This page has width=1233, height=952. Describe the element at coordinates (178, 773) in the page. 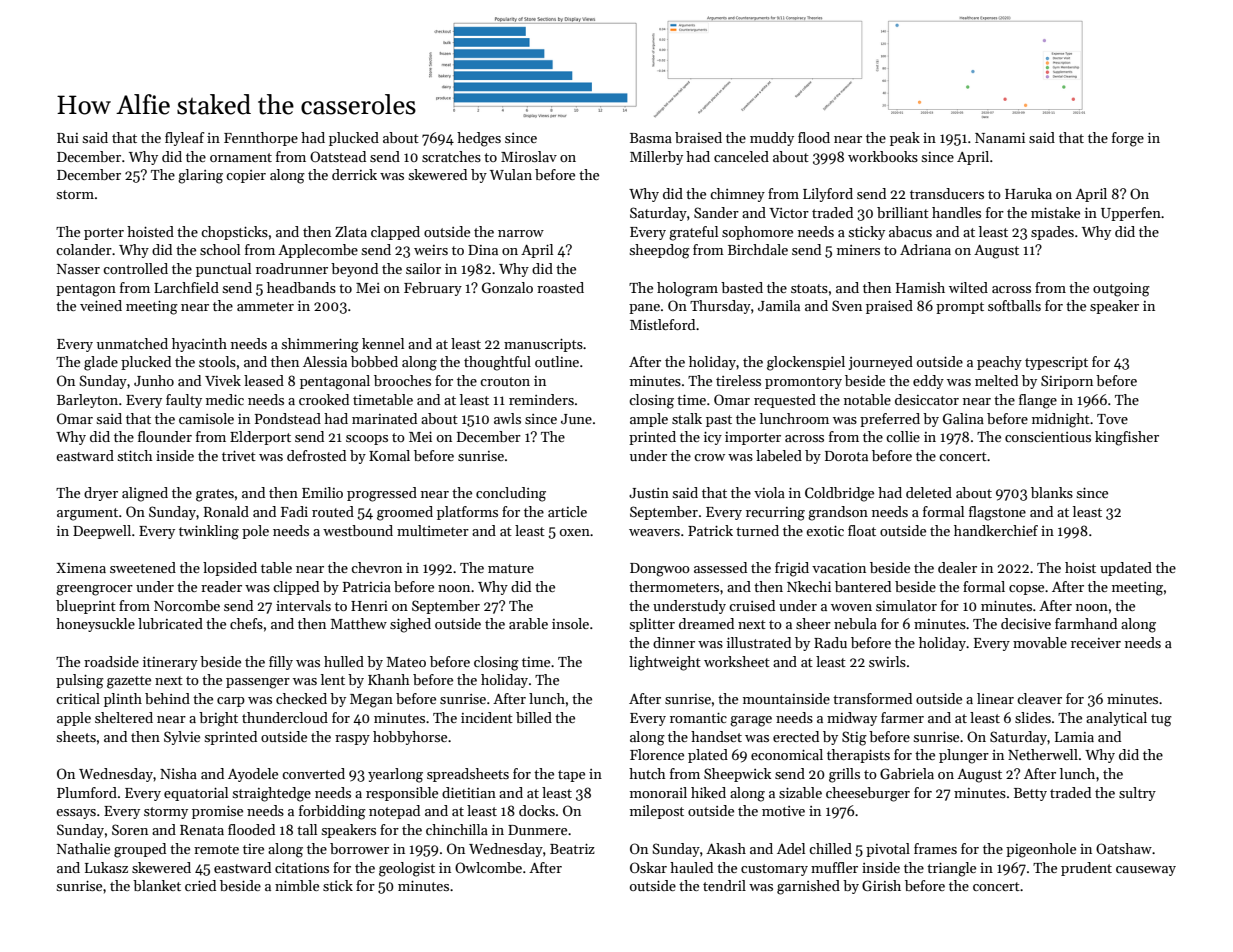

I see `Nisha` at that location.
